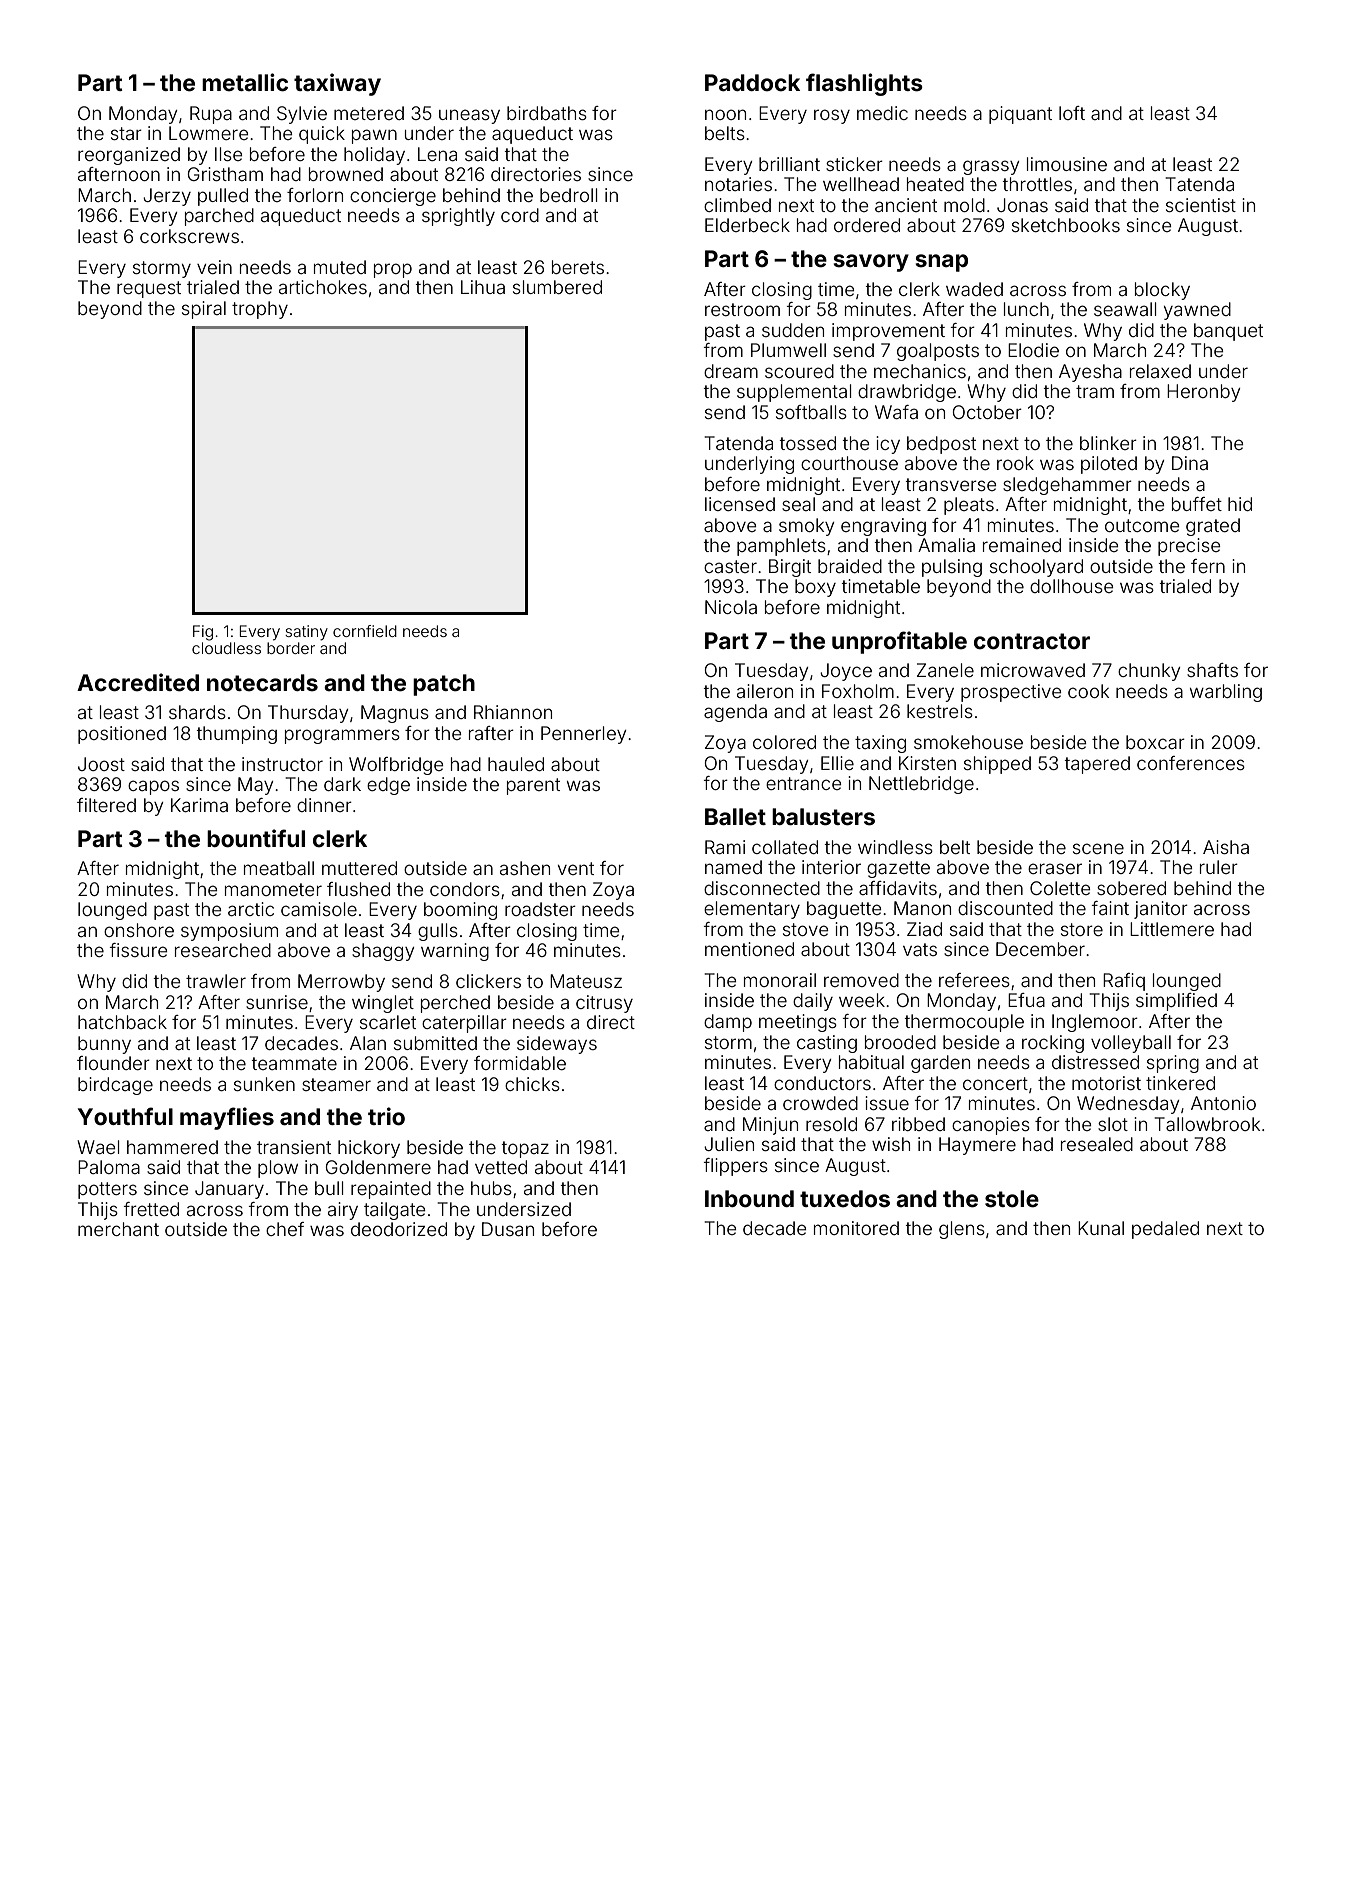 The image size is (1346, 1904). I want to click on licensed, so click(740, 504).
